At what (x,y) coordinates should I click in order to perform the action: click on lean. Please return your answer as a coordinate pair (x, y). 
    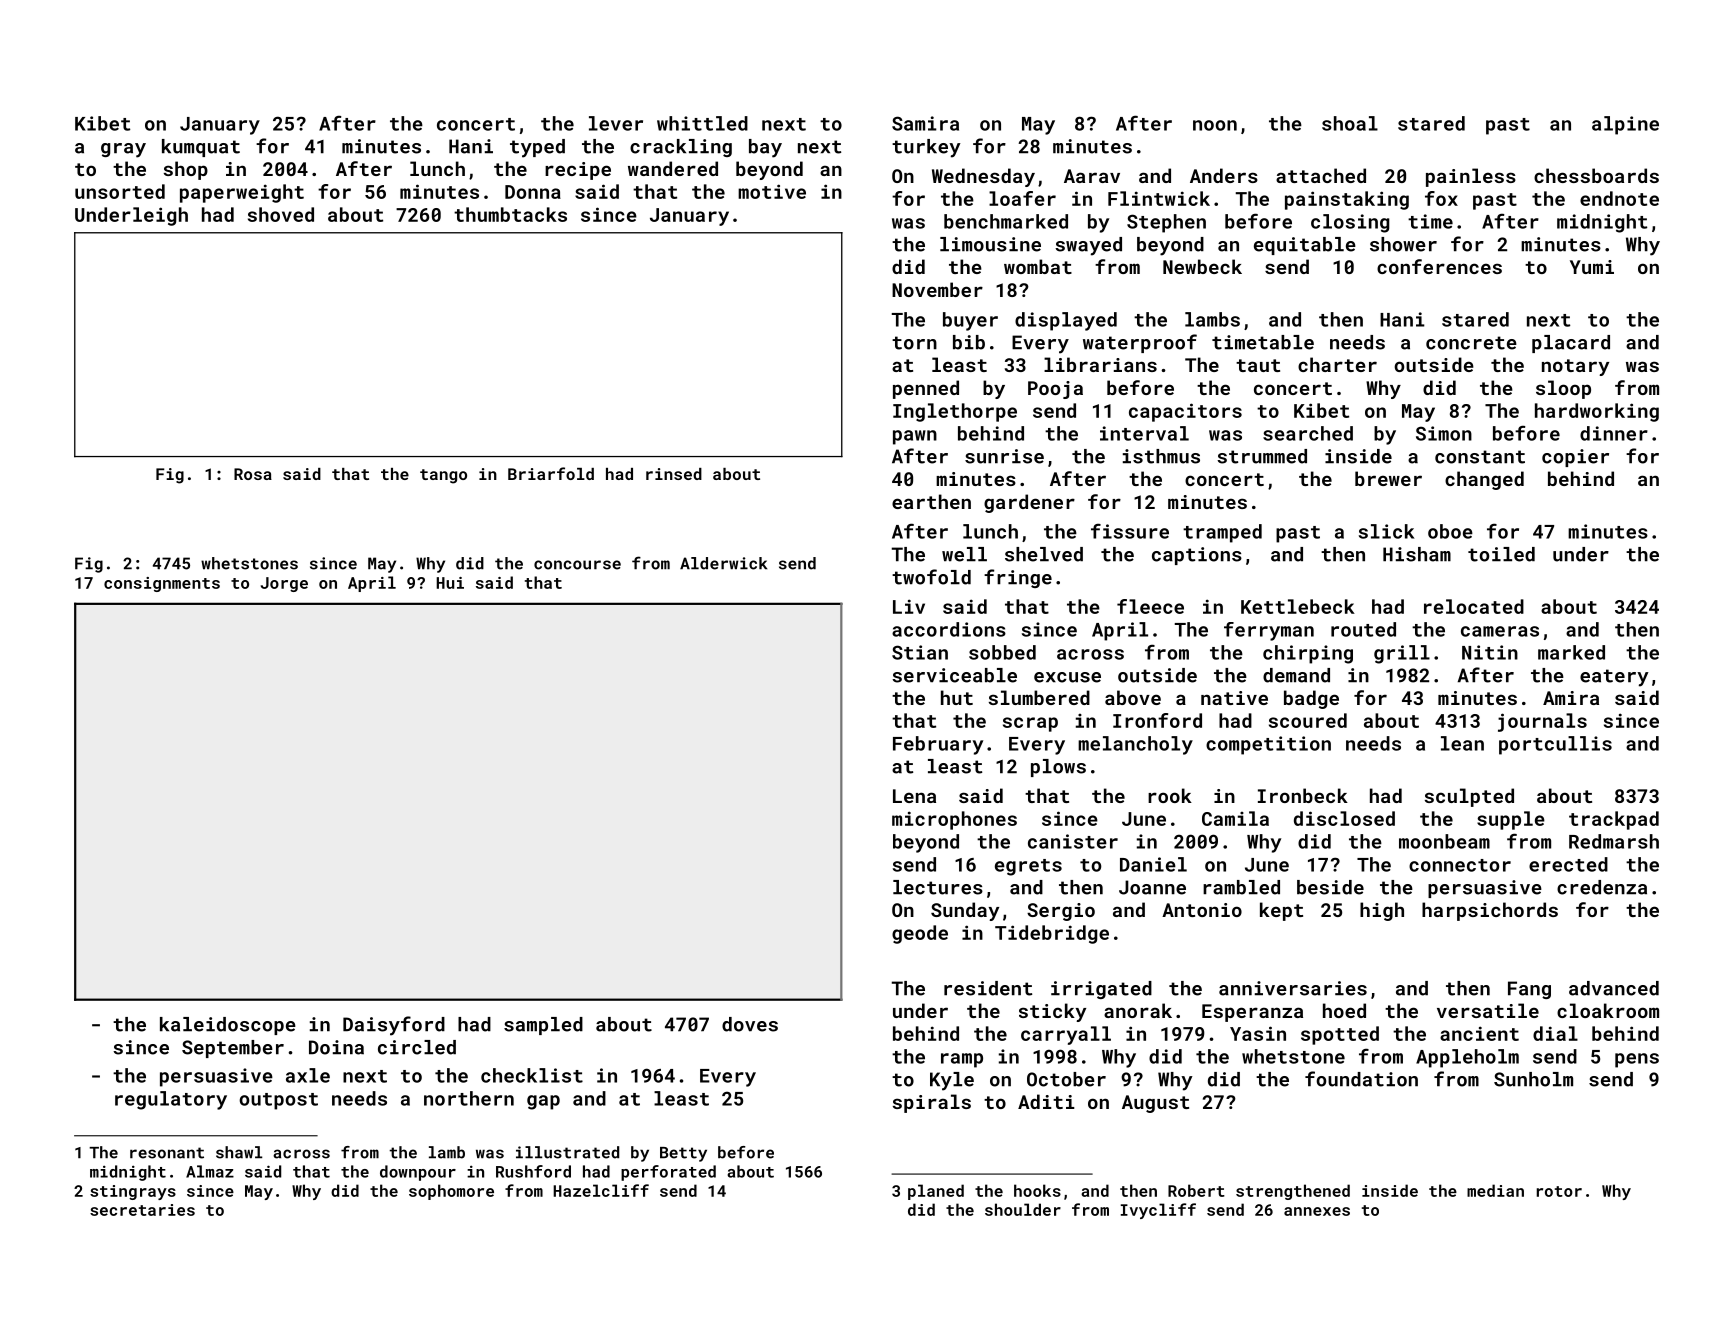
    Looking at the image, I should click on (1462, 743).
